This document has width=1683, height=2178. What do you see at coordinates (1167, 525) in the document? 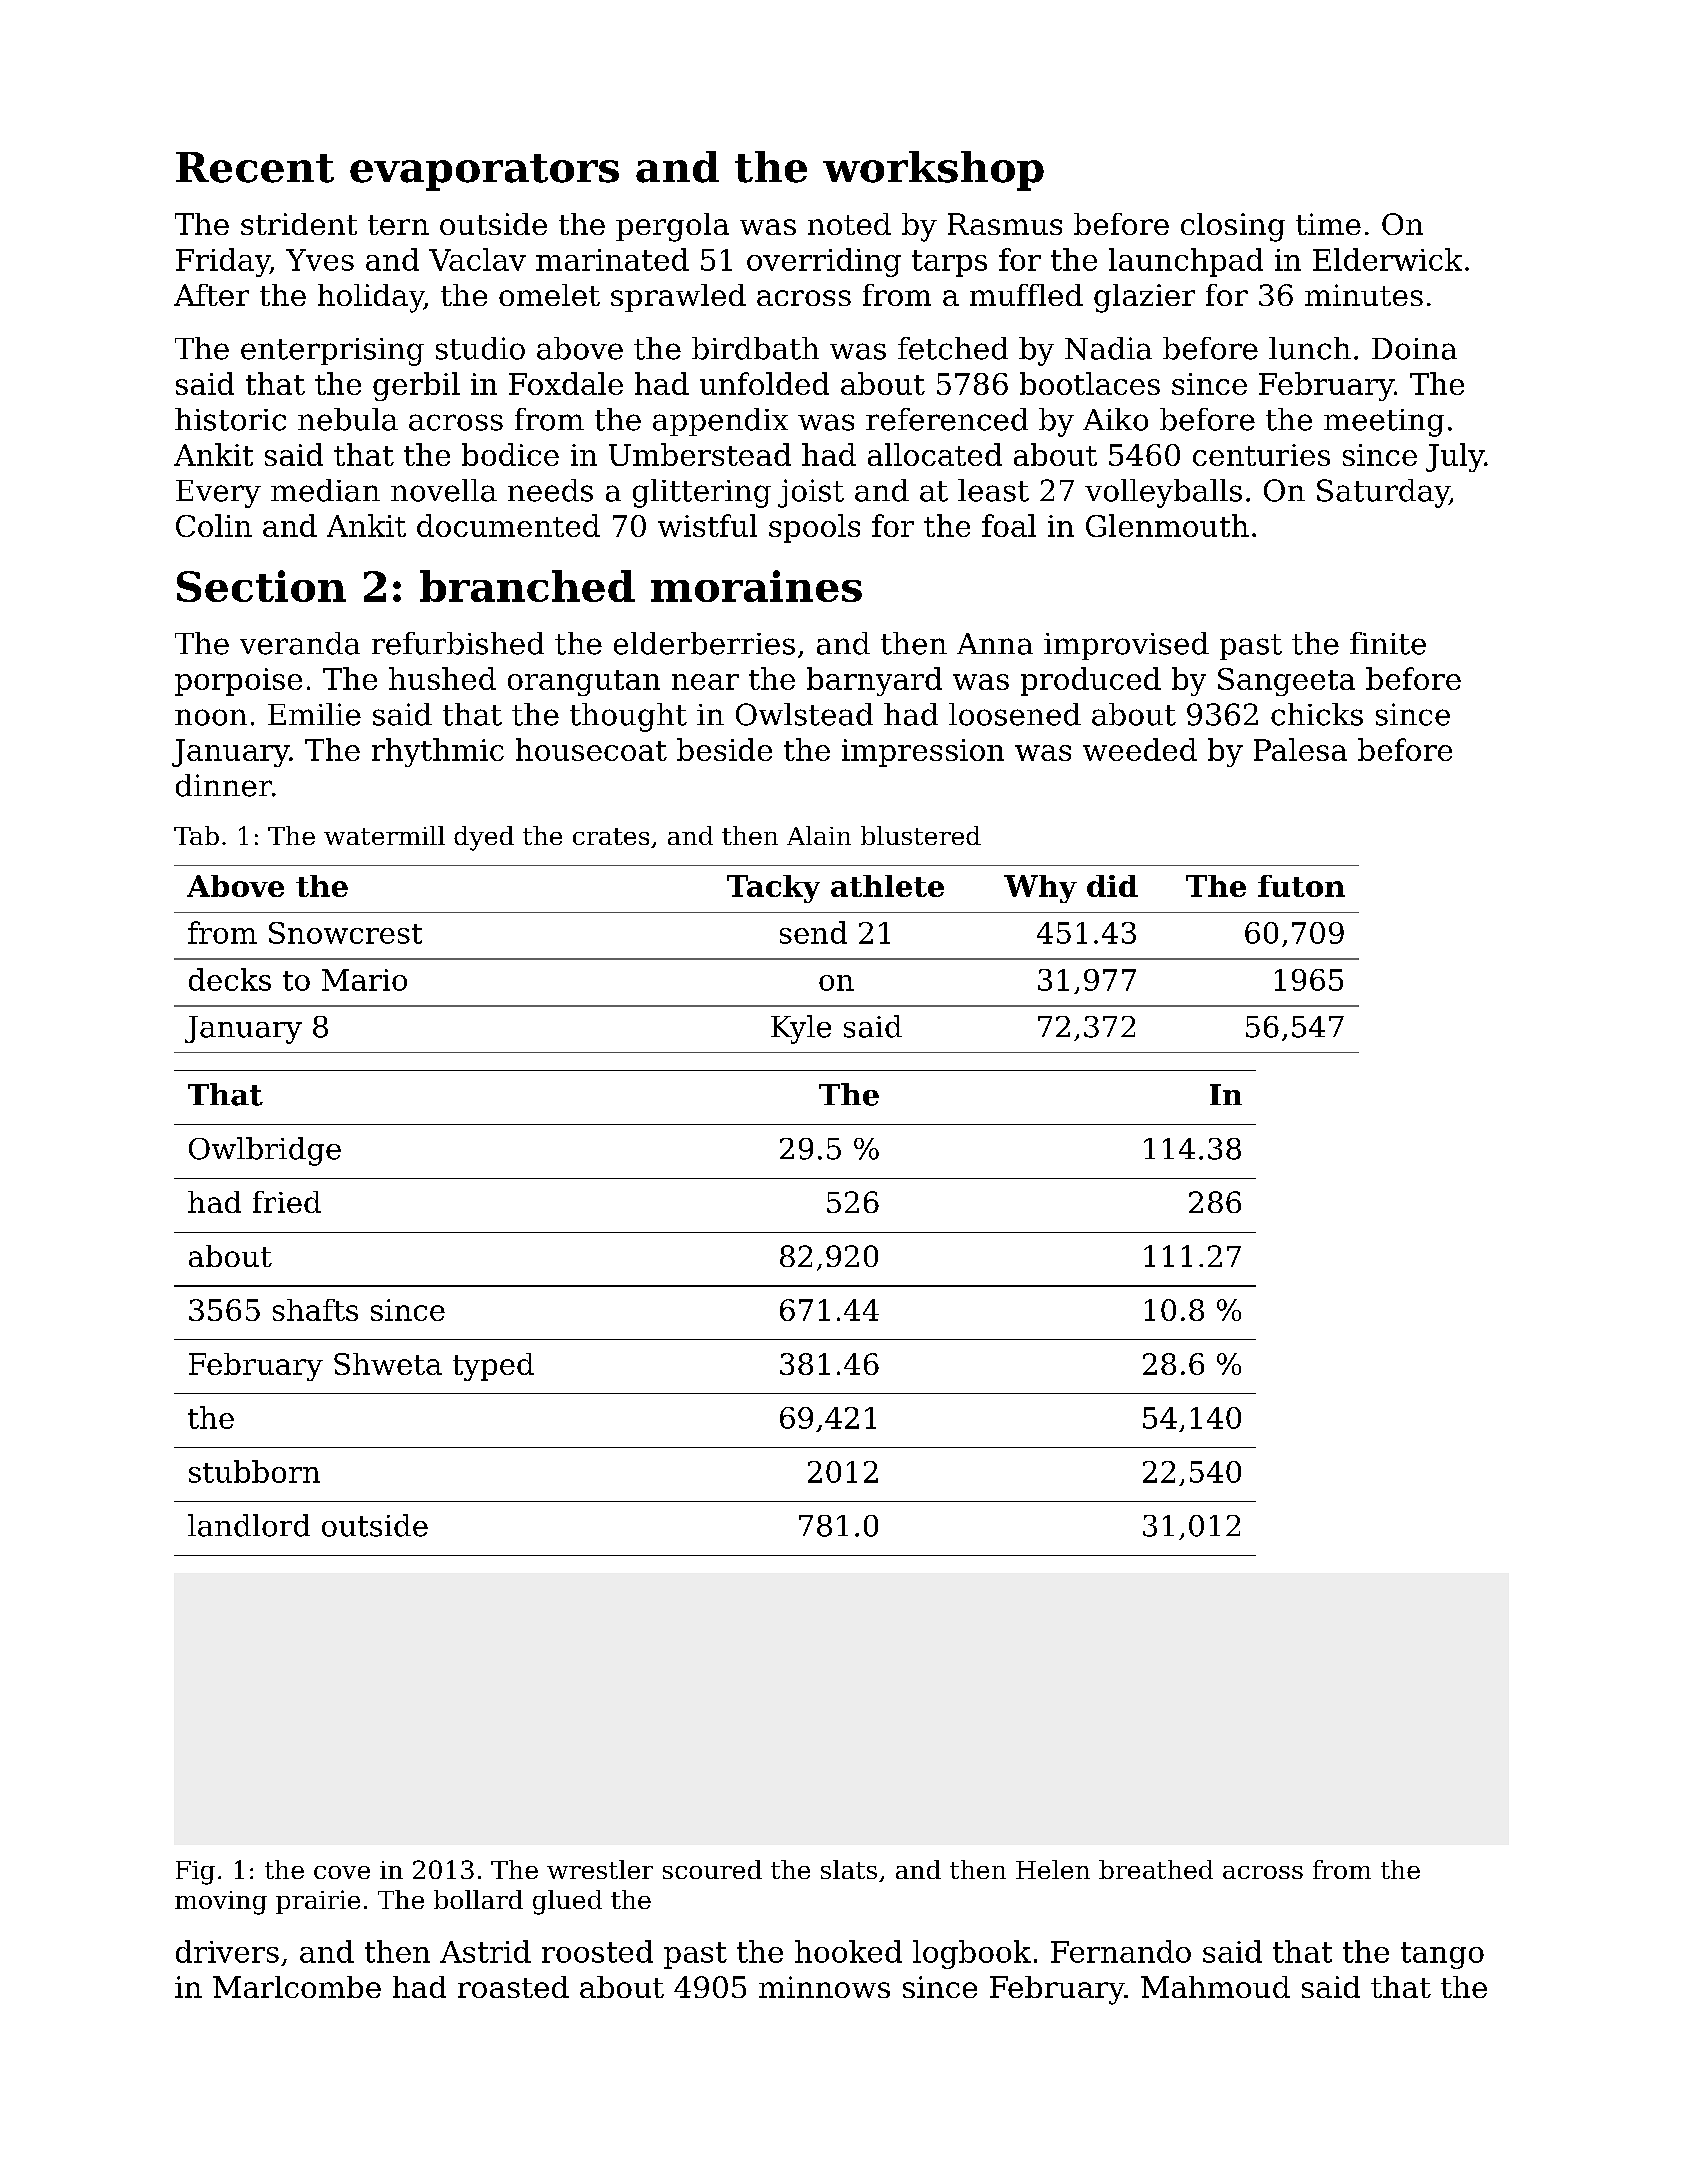
I see `Glenmouth` at bounding box center [1167, 525].
